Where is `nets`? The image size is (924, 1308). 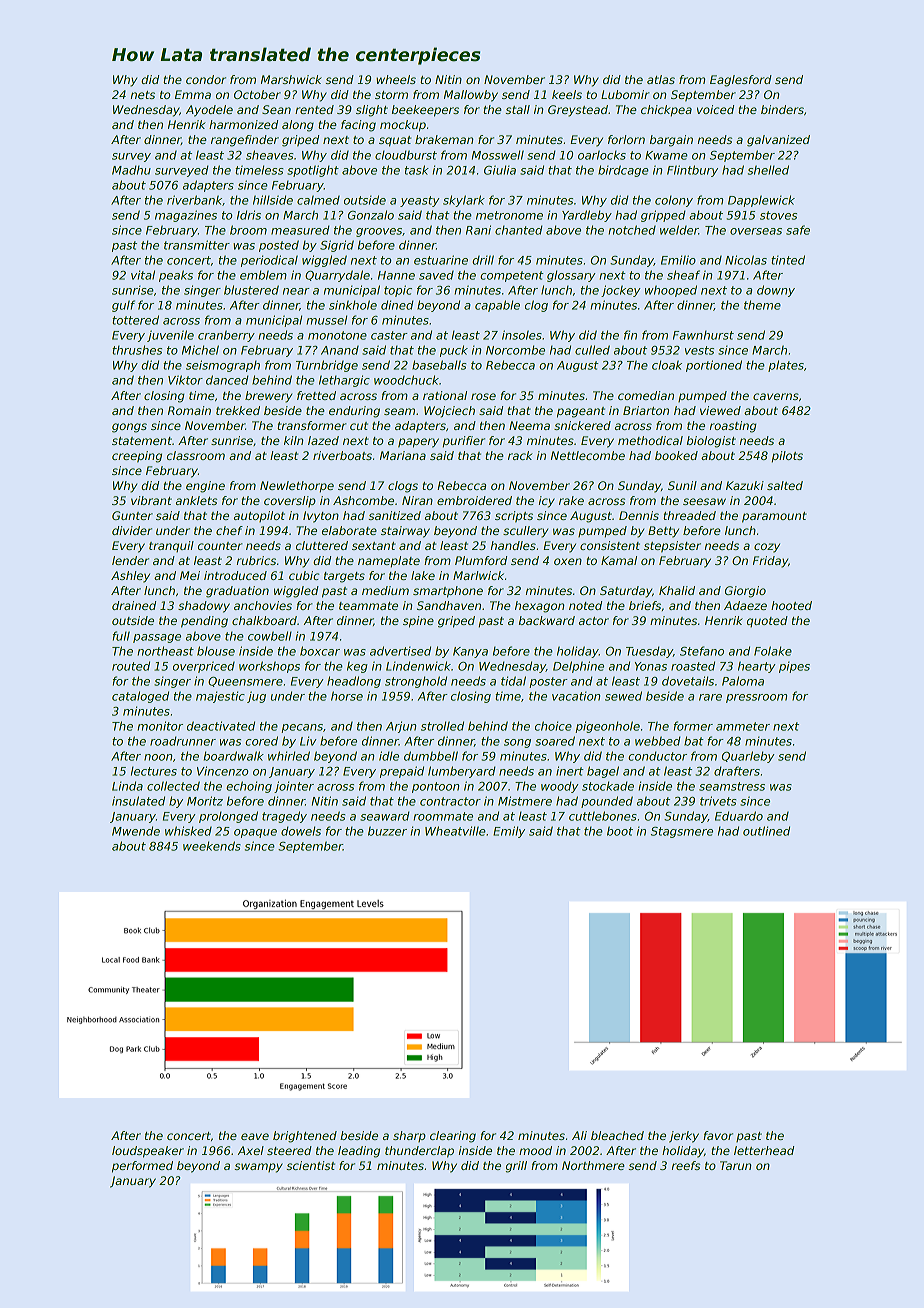 nets is located at coordinates (143, 95).
